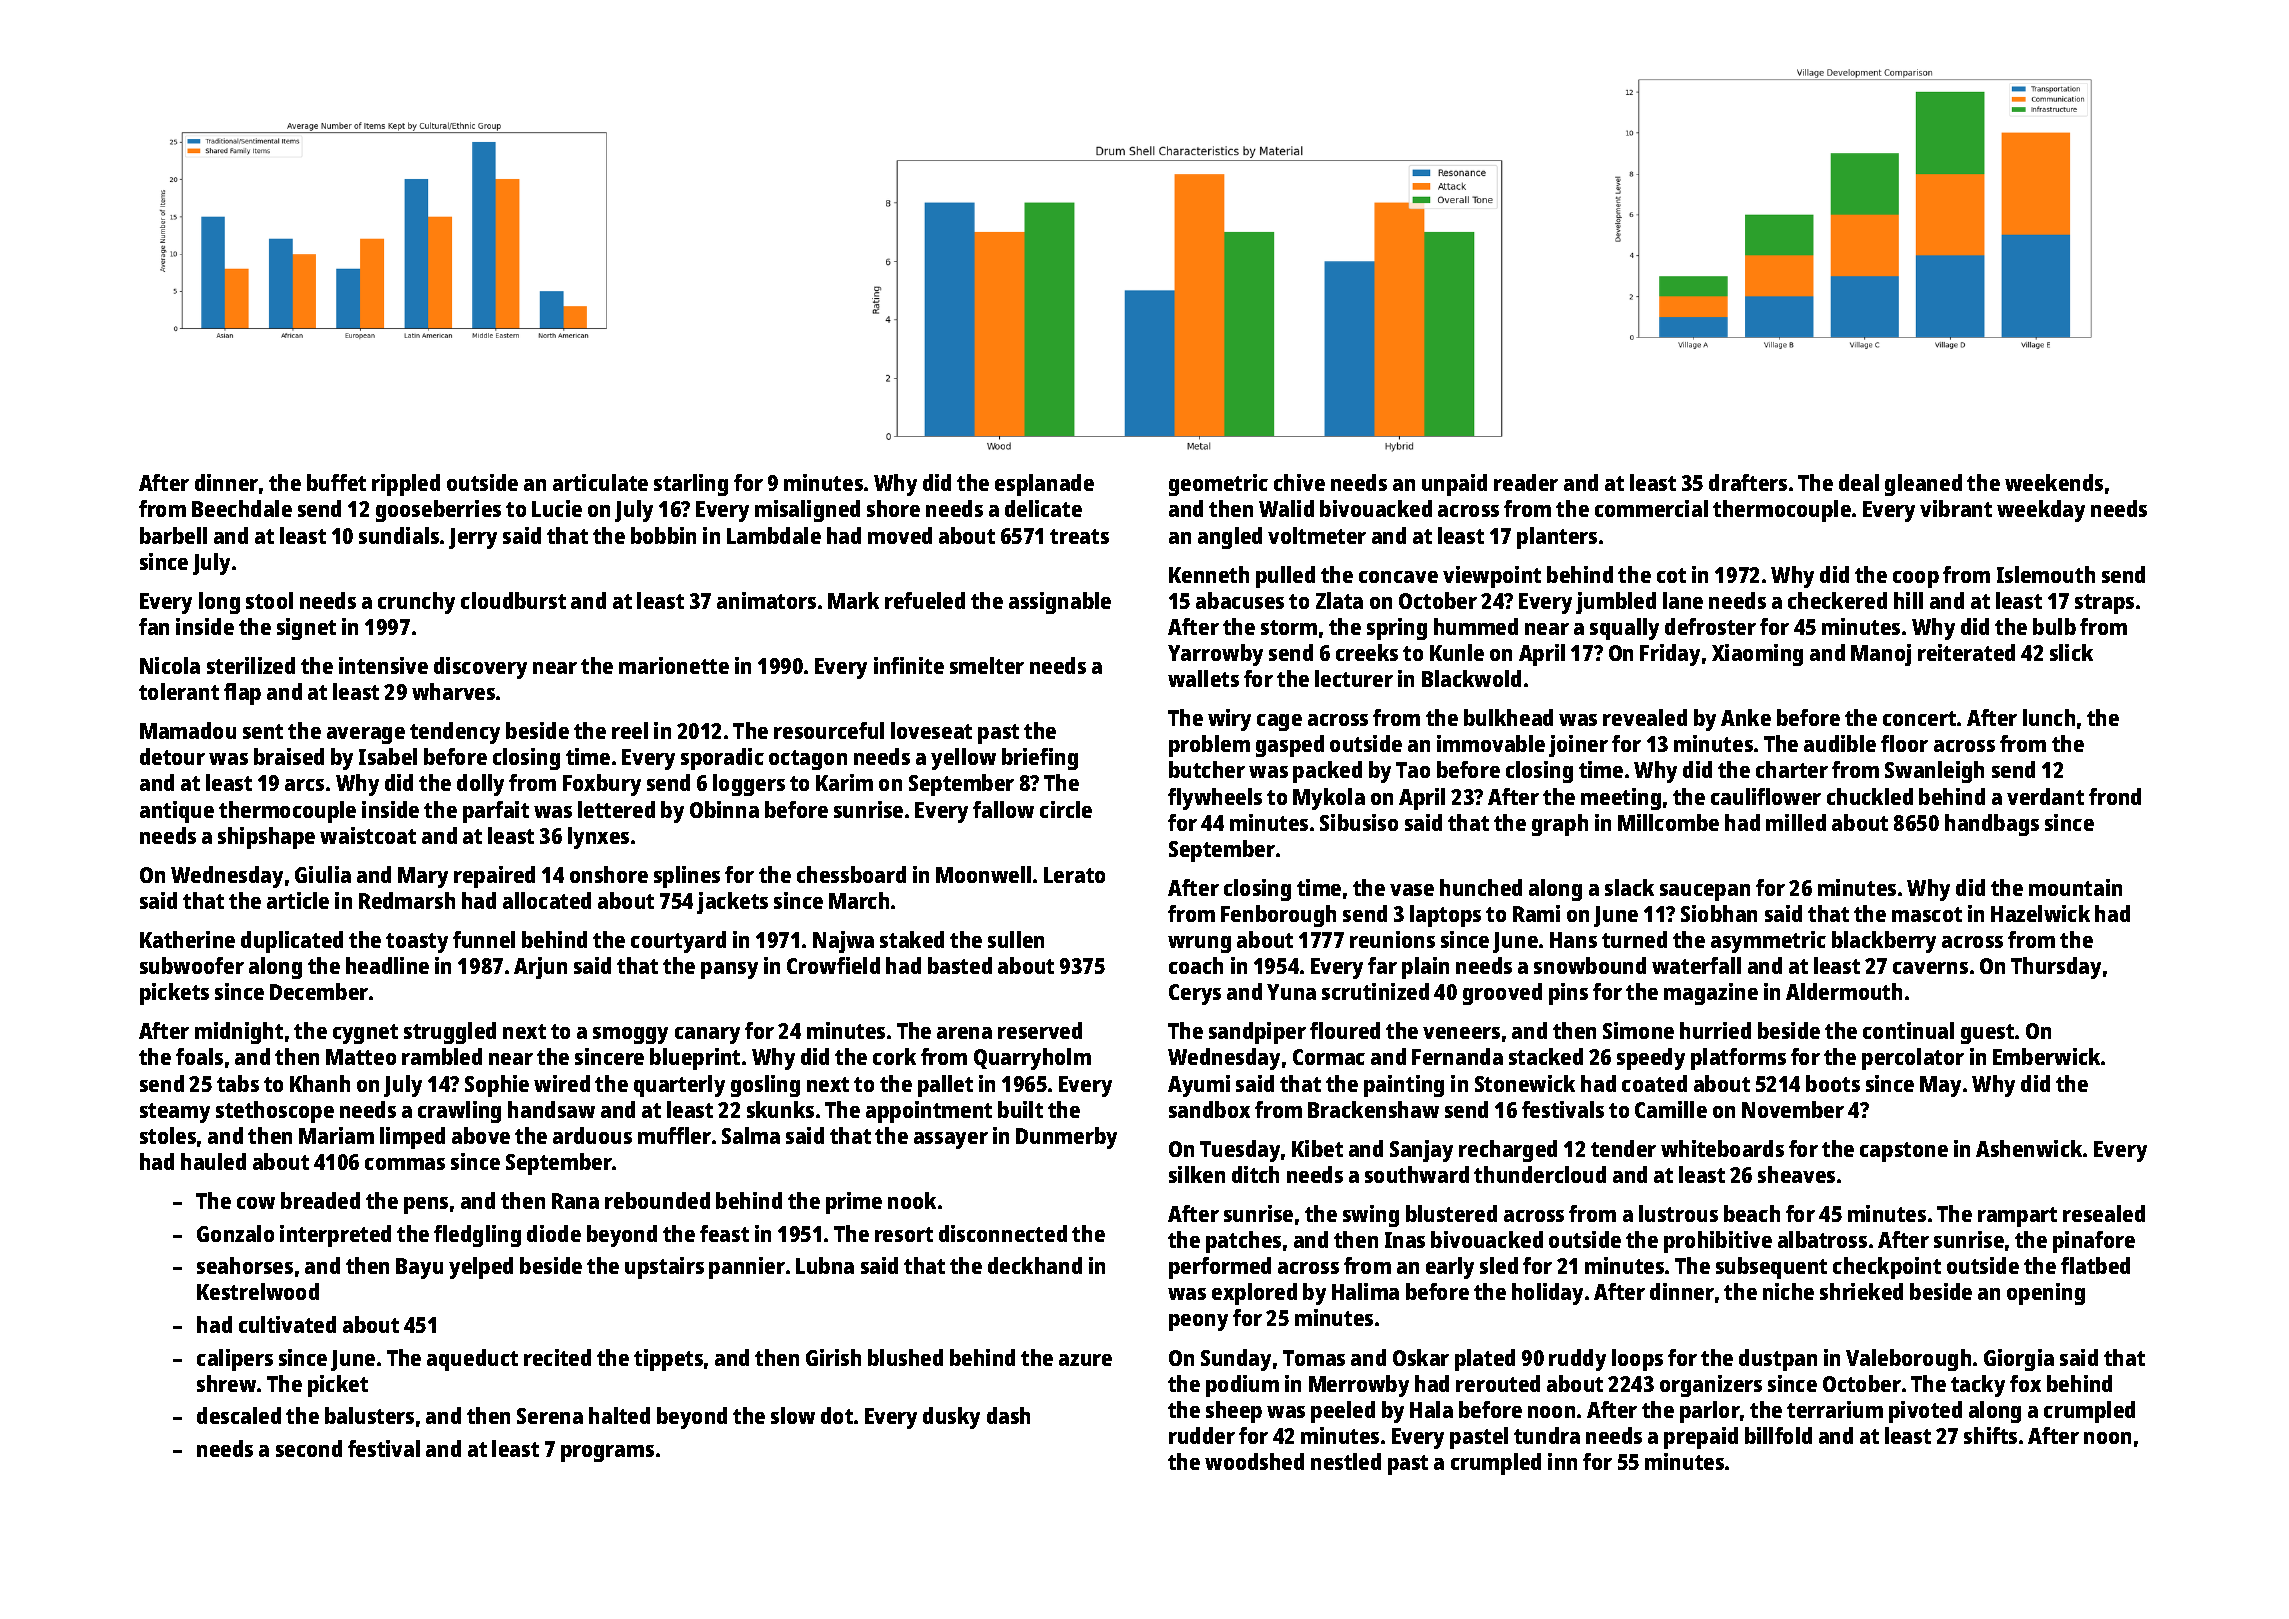 This screenshot has height=1619, width=2289. What do you see at coordinates (1346, 1461) in the screenshot?
I see `nestled` at bounding box center [1346, 1461].
